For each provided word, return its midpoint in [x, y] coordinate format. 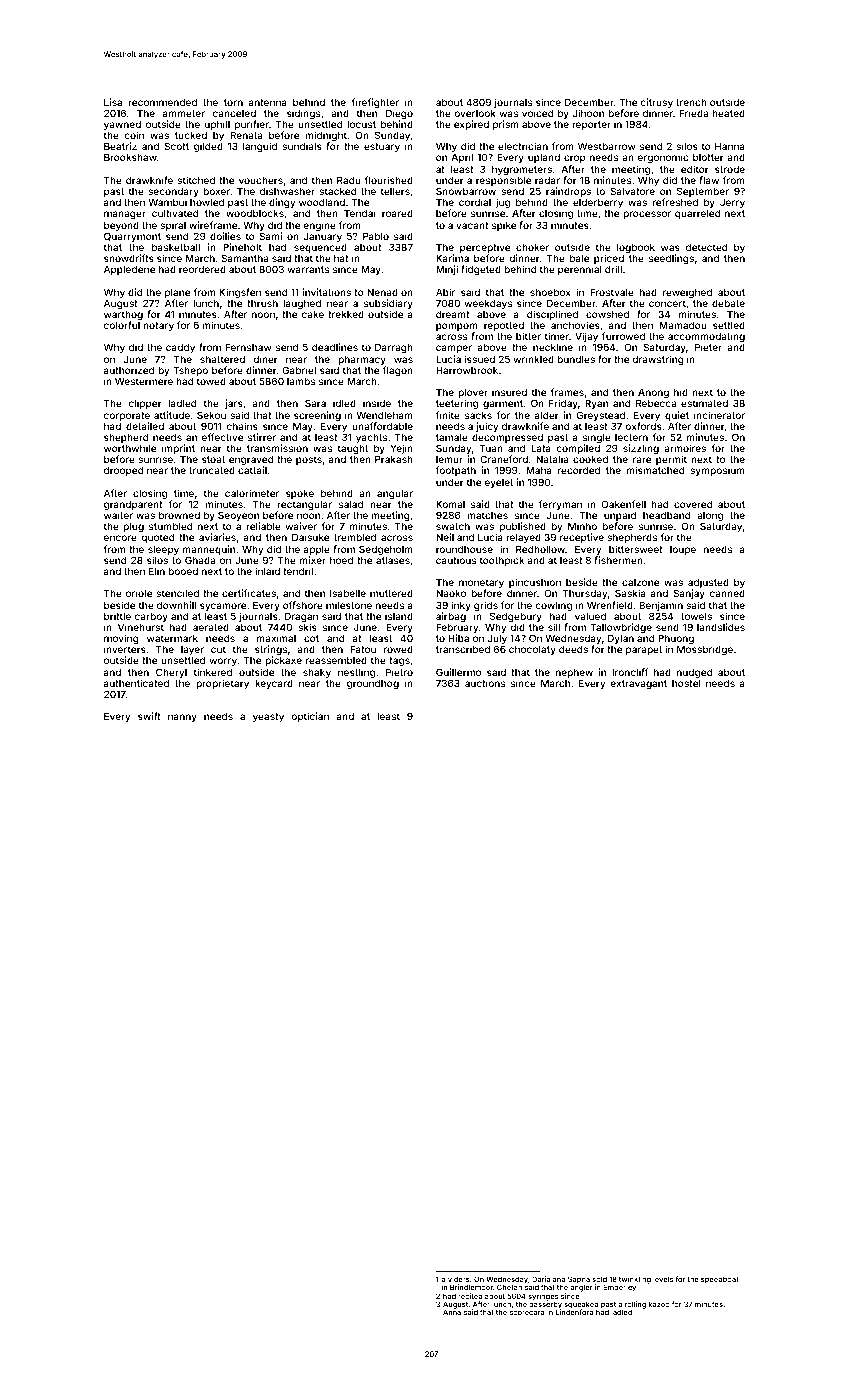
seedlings [671, 259]
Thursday [585, 594]
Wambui [167, 202]
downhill [176, 605]
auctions [485, 683]
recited [470, 1296]
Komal [450, 504]
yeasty [268, 717]
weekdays [488, 304]
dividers [455, 1279]
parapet [644, 650]
